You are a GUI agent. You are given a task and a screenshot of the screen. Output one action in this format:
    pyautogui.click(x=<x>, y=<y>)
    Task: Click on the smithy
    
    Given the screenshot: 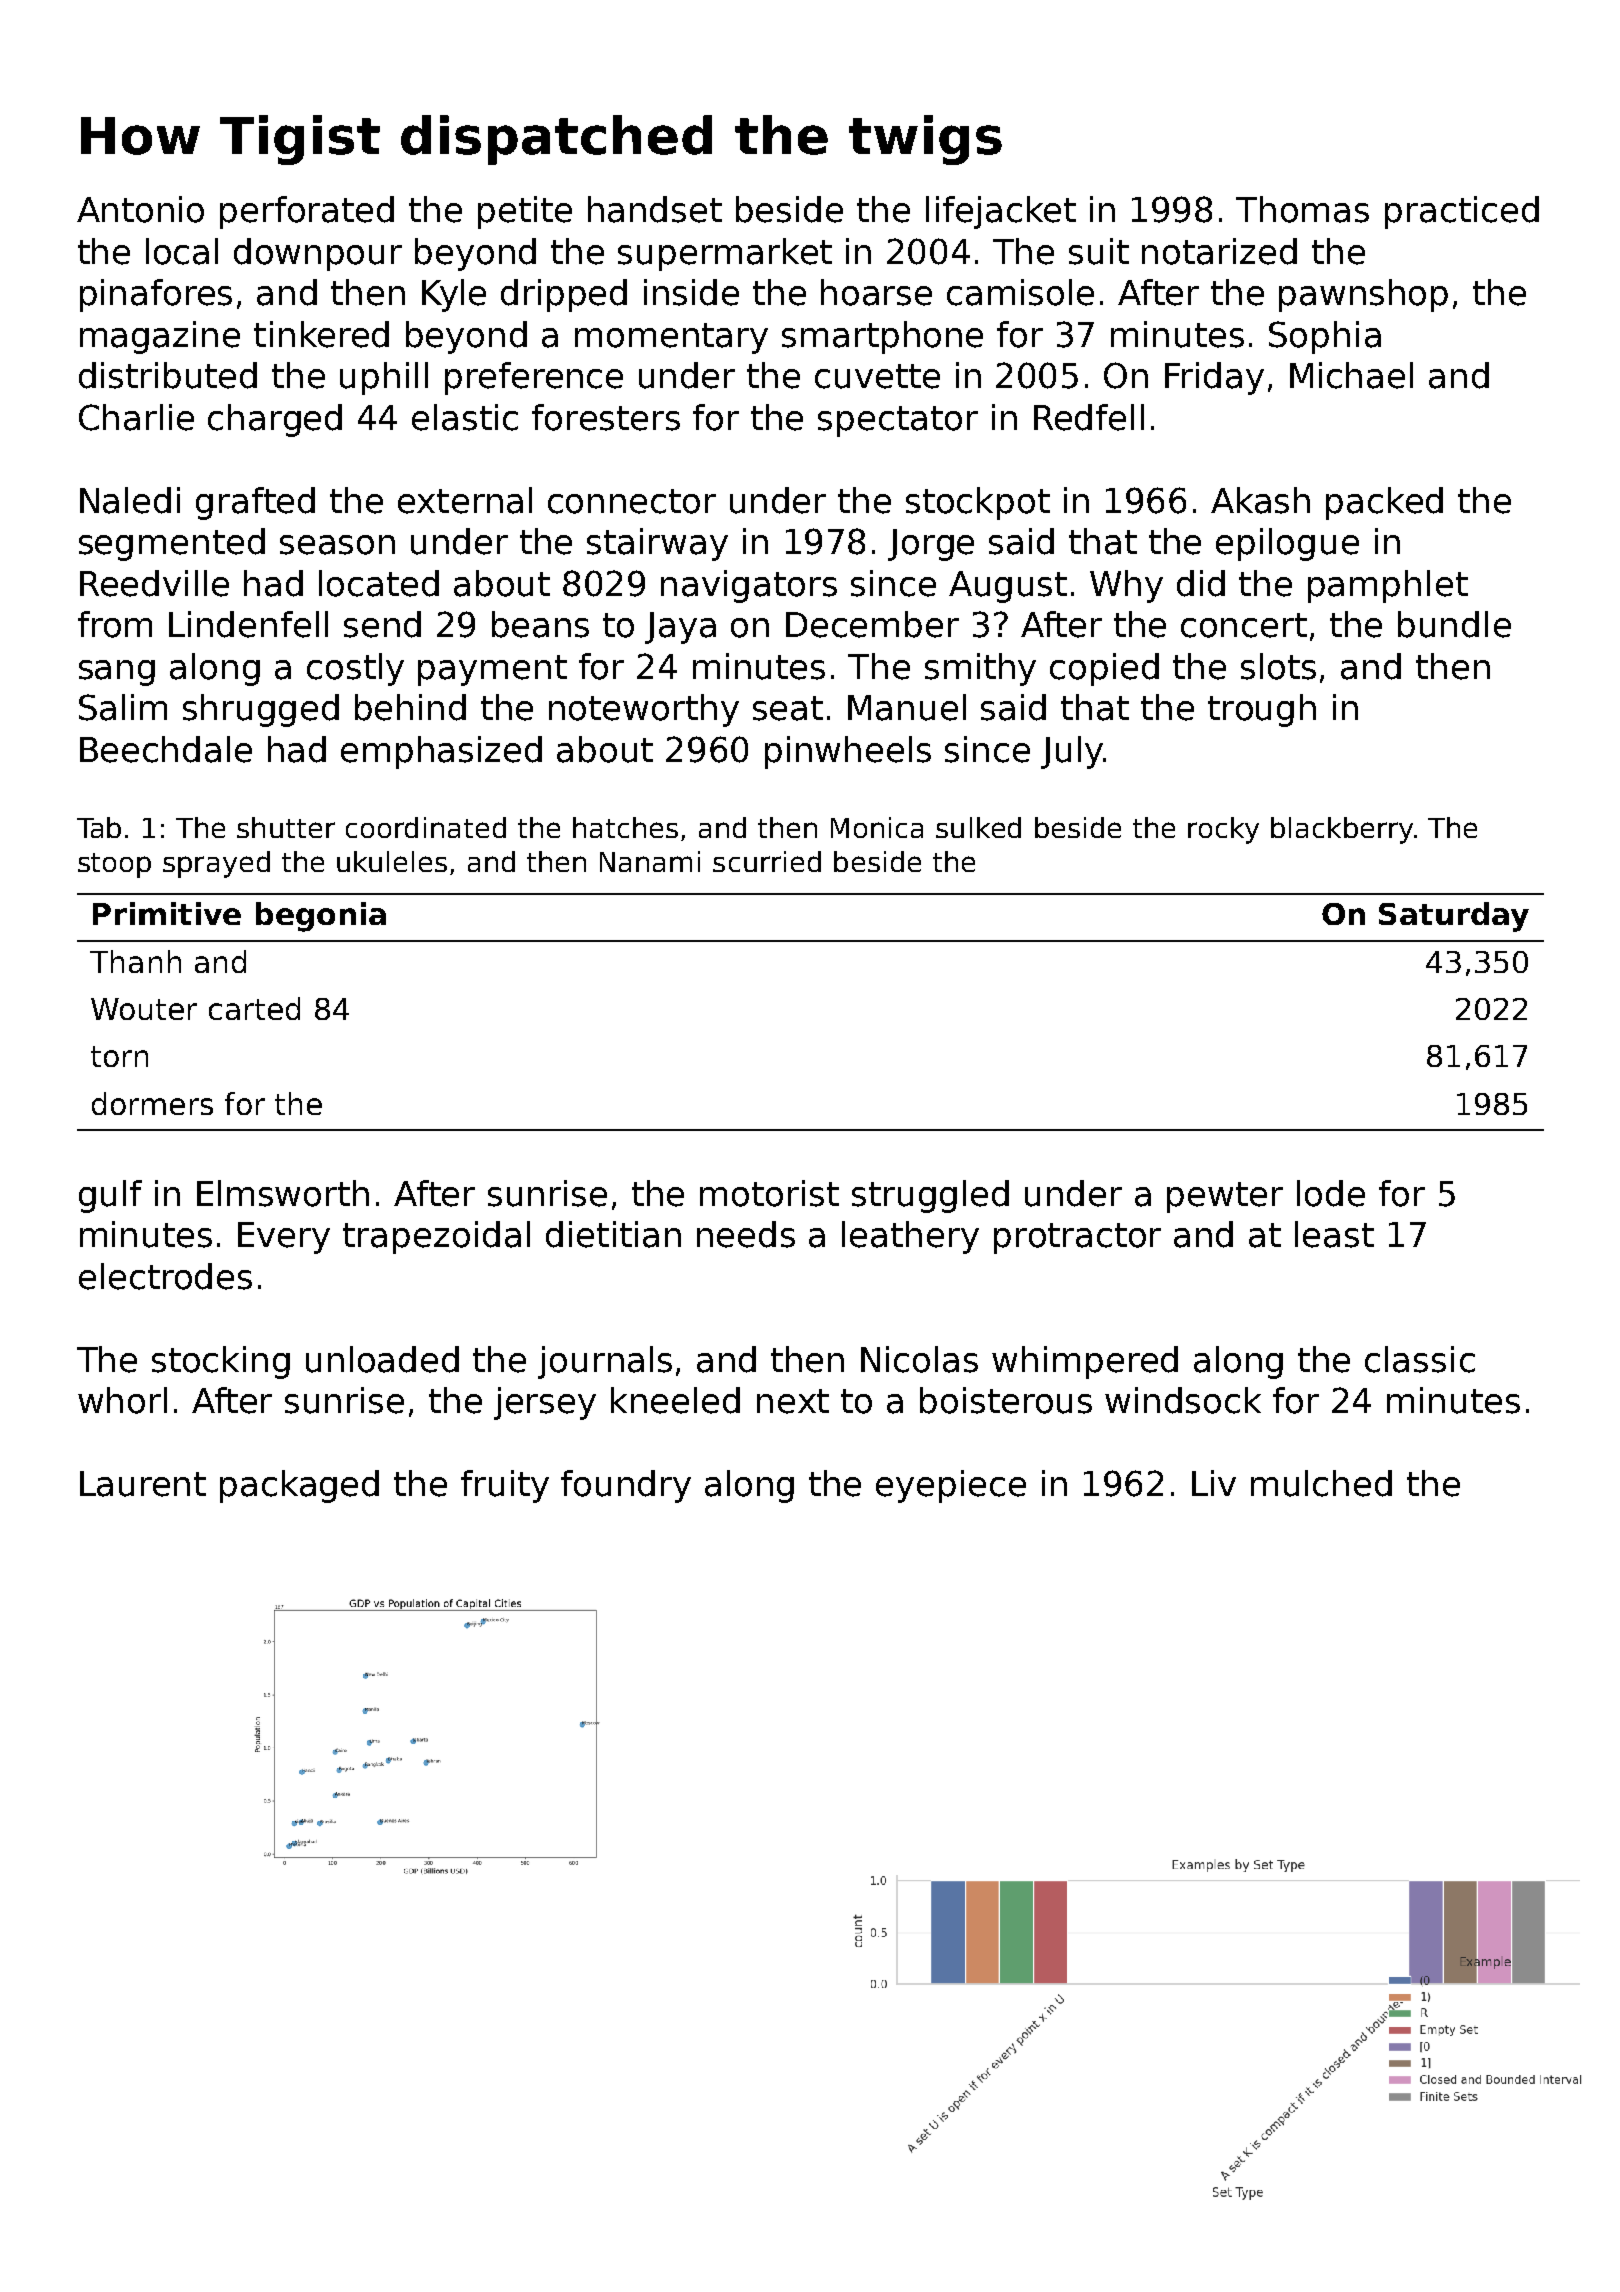 What is the action you would take?
    pyautogui.click(x=980, y=669)
